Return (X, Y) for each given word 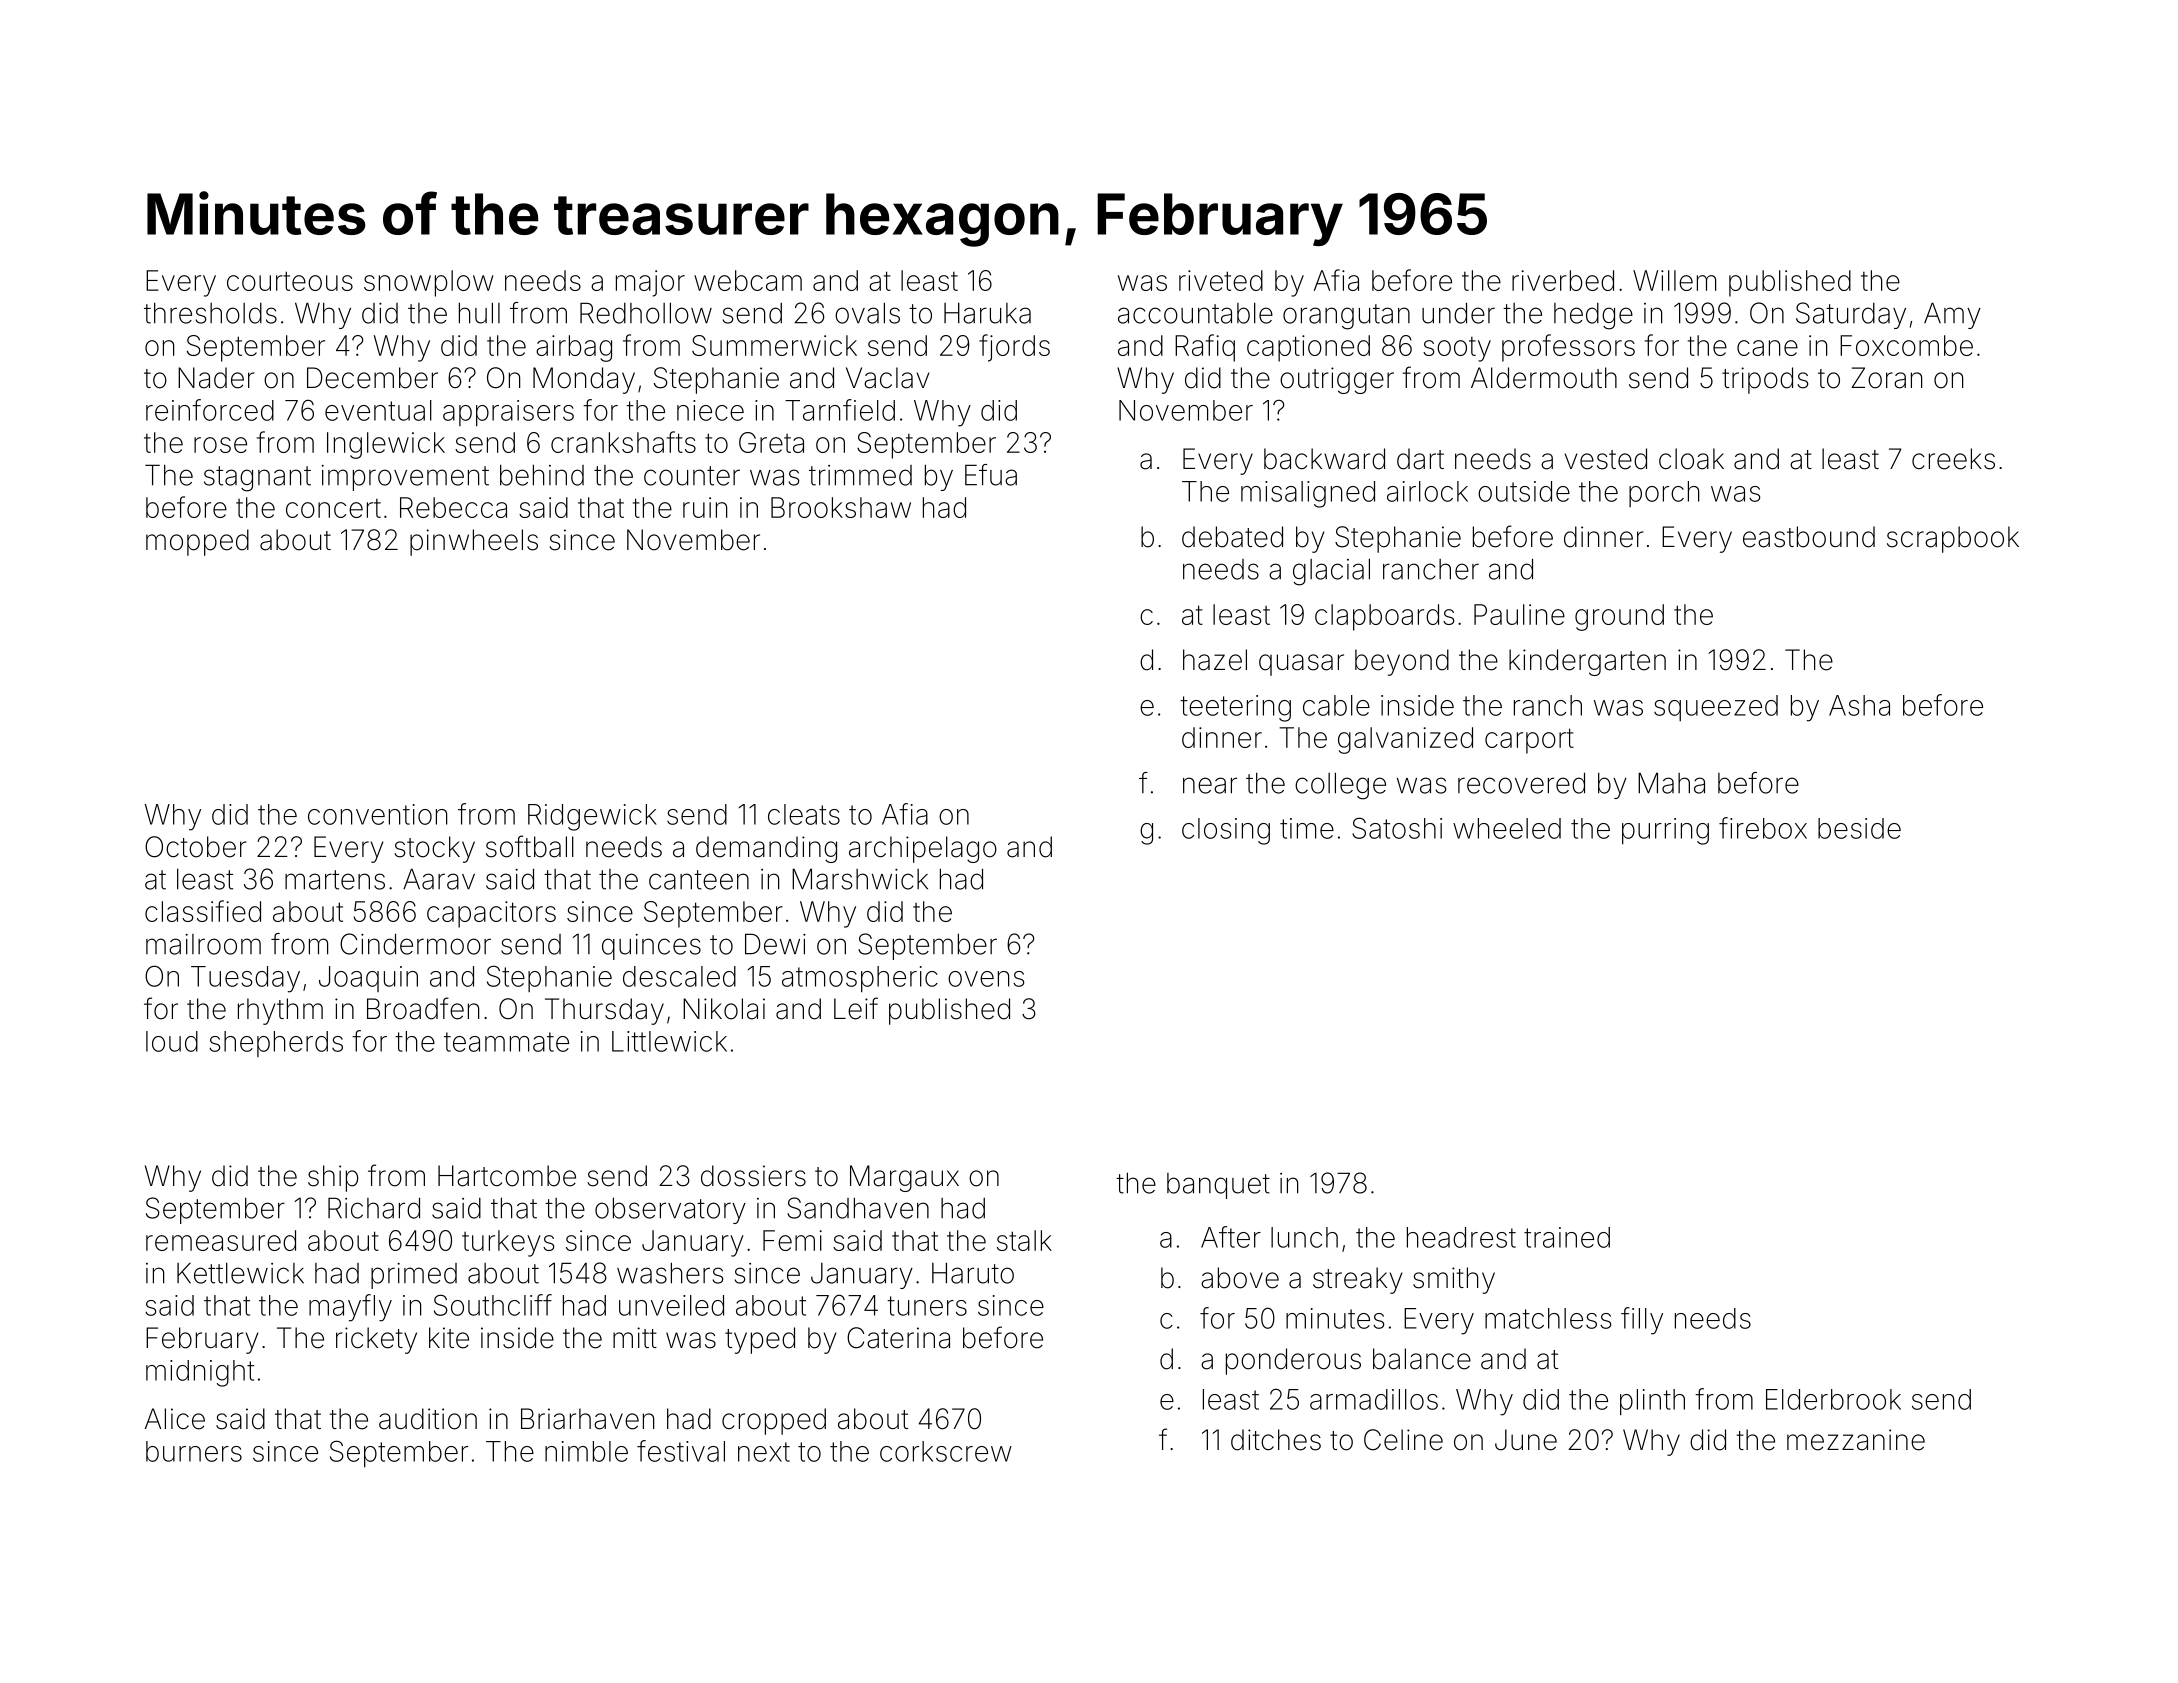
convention (377, 814)
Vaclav (888, 378)
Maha (1671, 783)
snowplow (429, 283)
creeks (1953, 459)
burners (194, 1451)
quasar (1301, 665)
